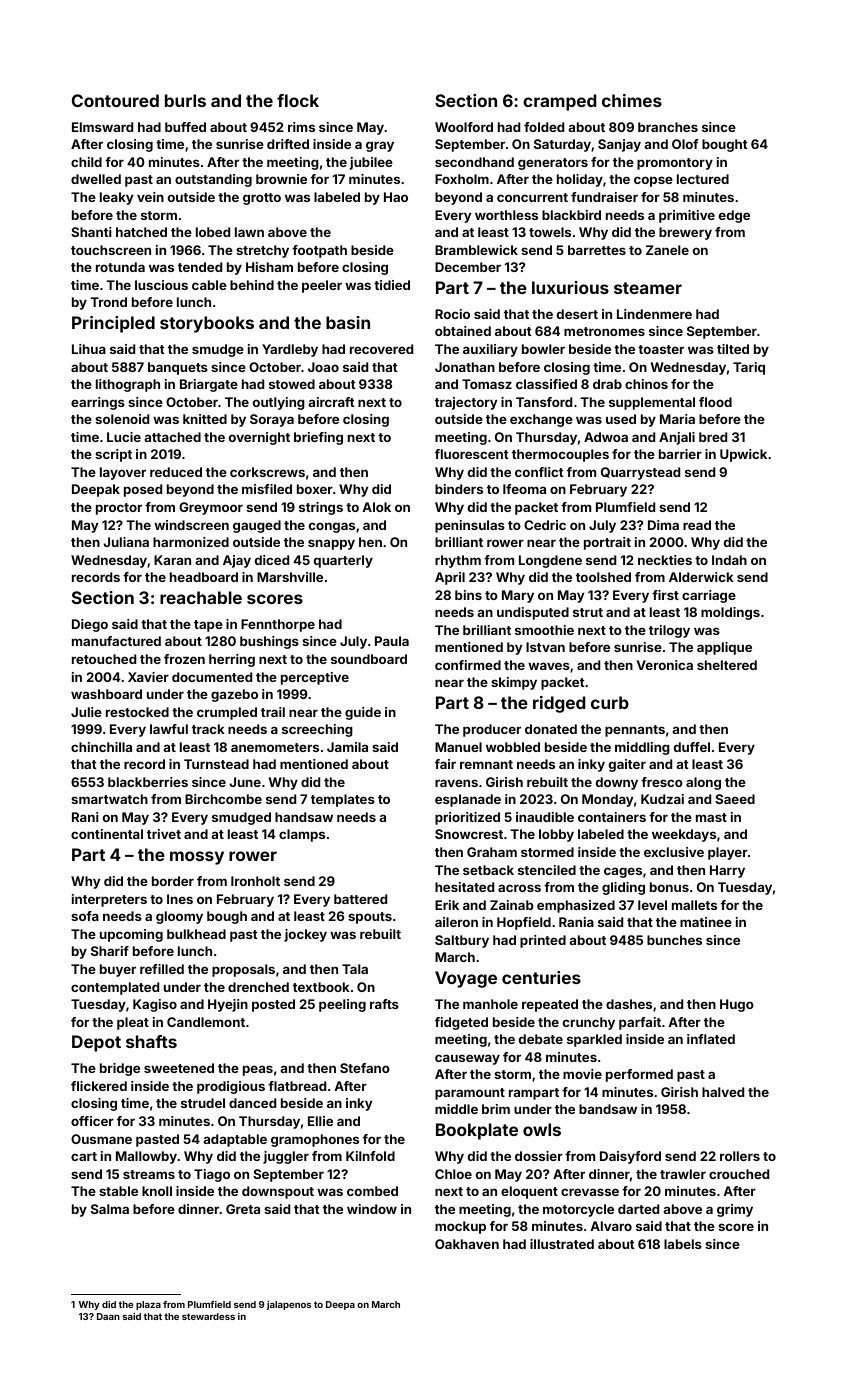 The width and height of the screenshot is (849, 1400). What do you see at coordinates (86, 162) in the screenshot?
I see `child` at bounding box center [86, 162].
